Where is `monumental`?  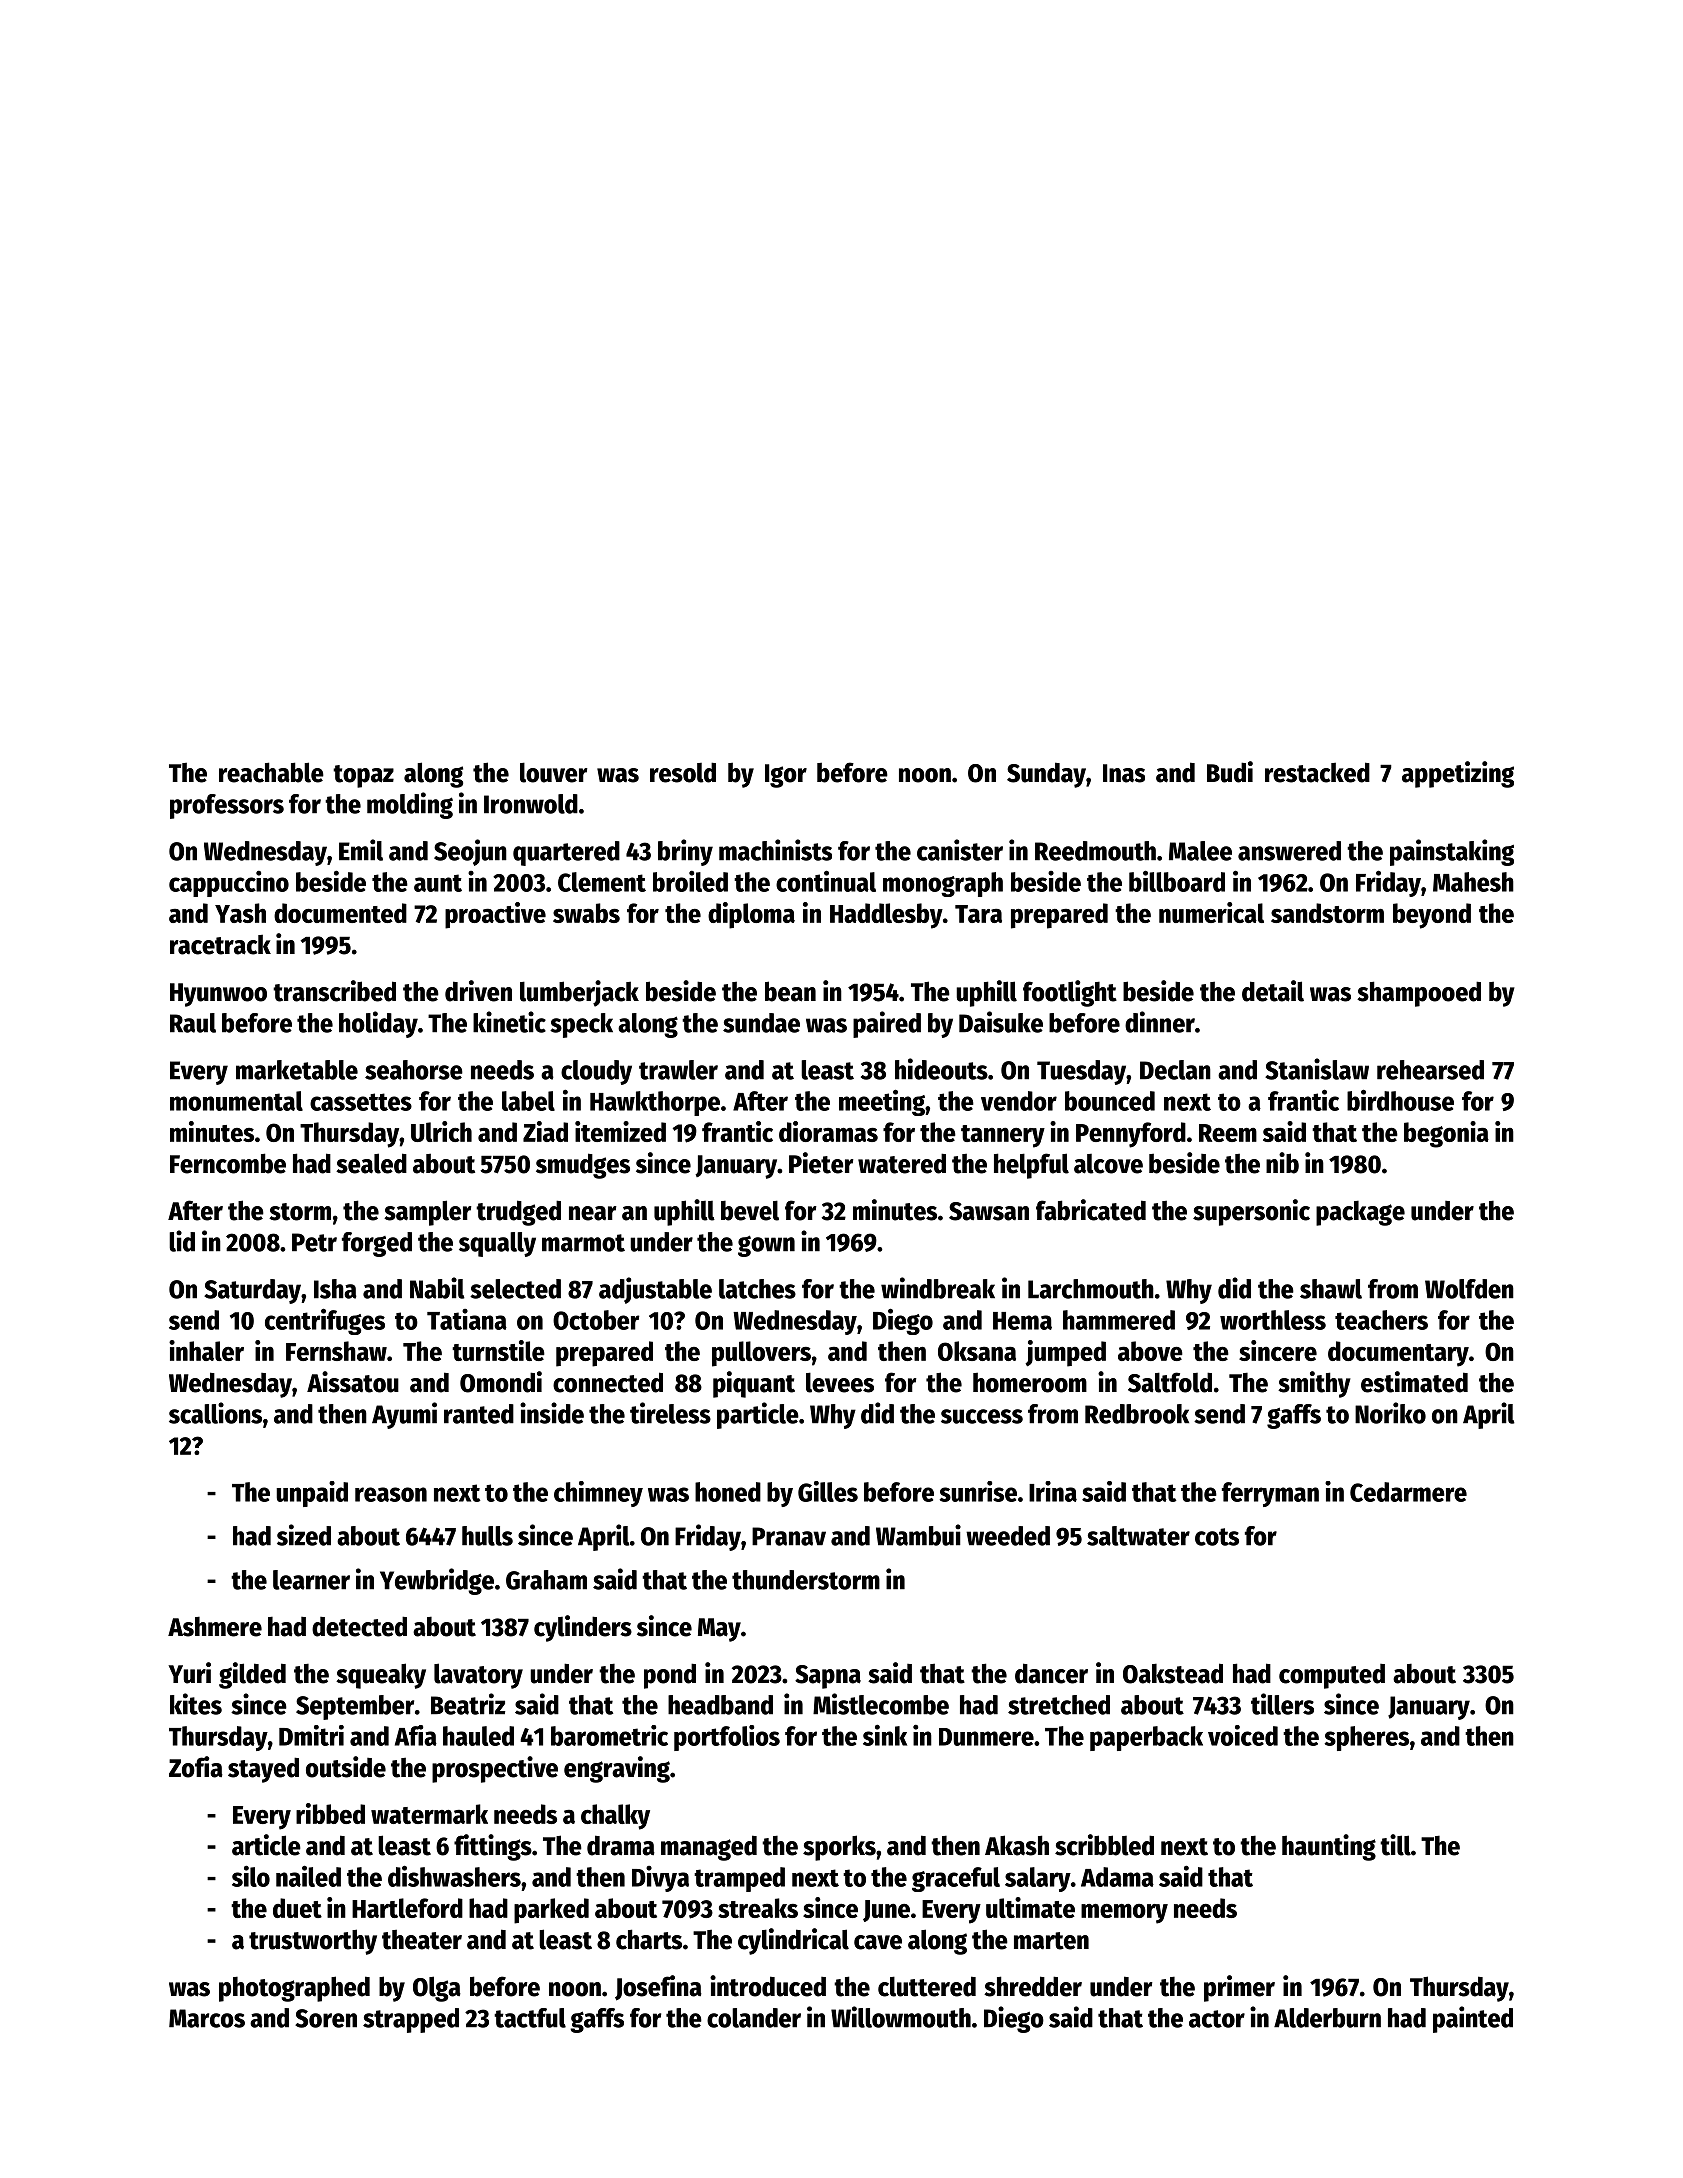
monumental is located at coordinates (236, 1101).
